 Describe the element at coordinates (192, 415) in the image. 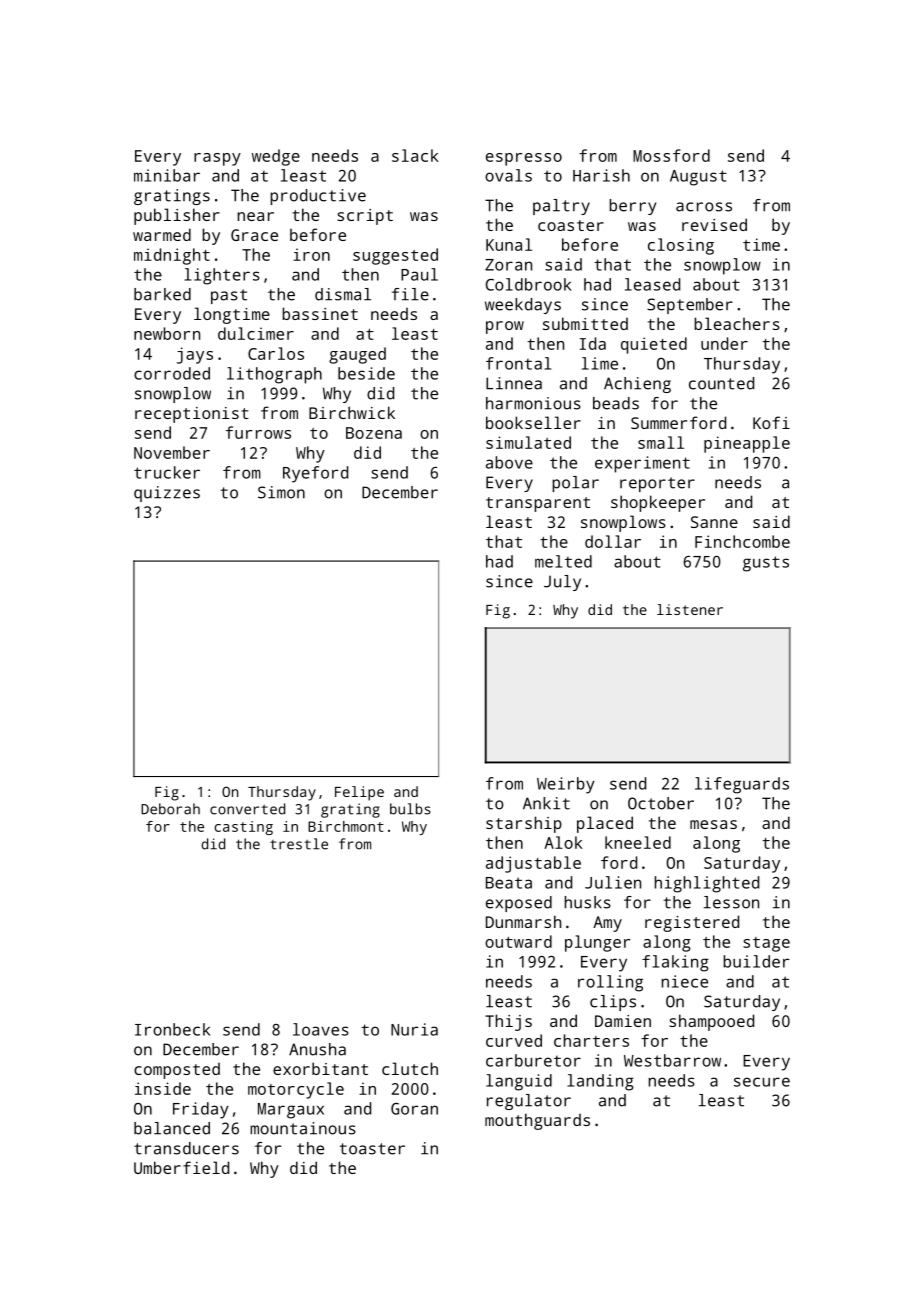

I see `receptionist` at that location.
